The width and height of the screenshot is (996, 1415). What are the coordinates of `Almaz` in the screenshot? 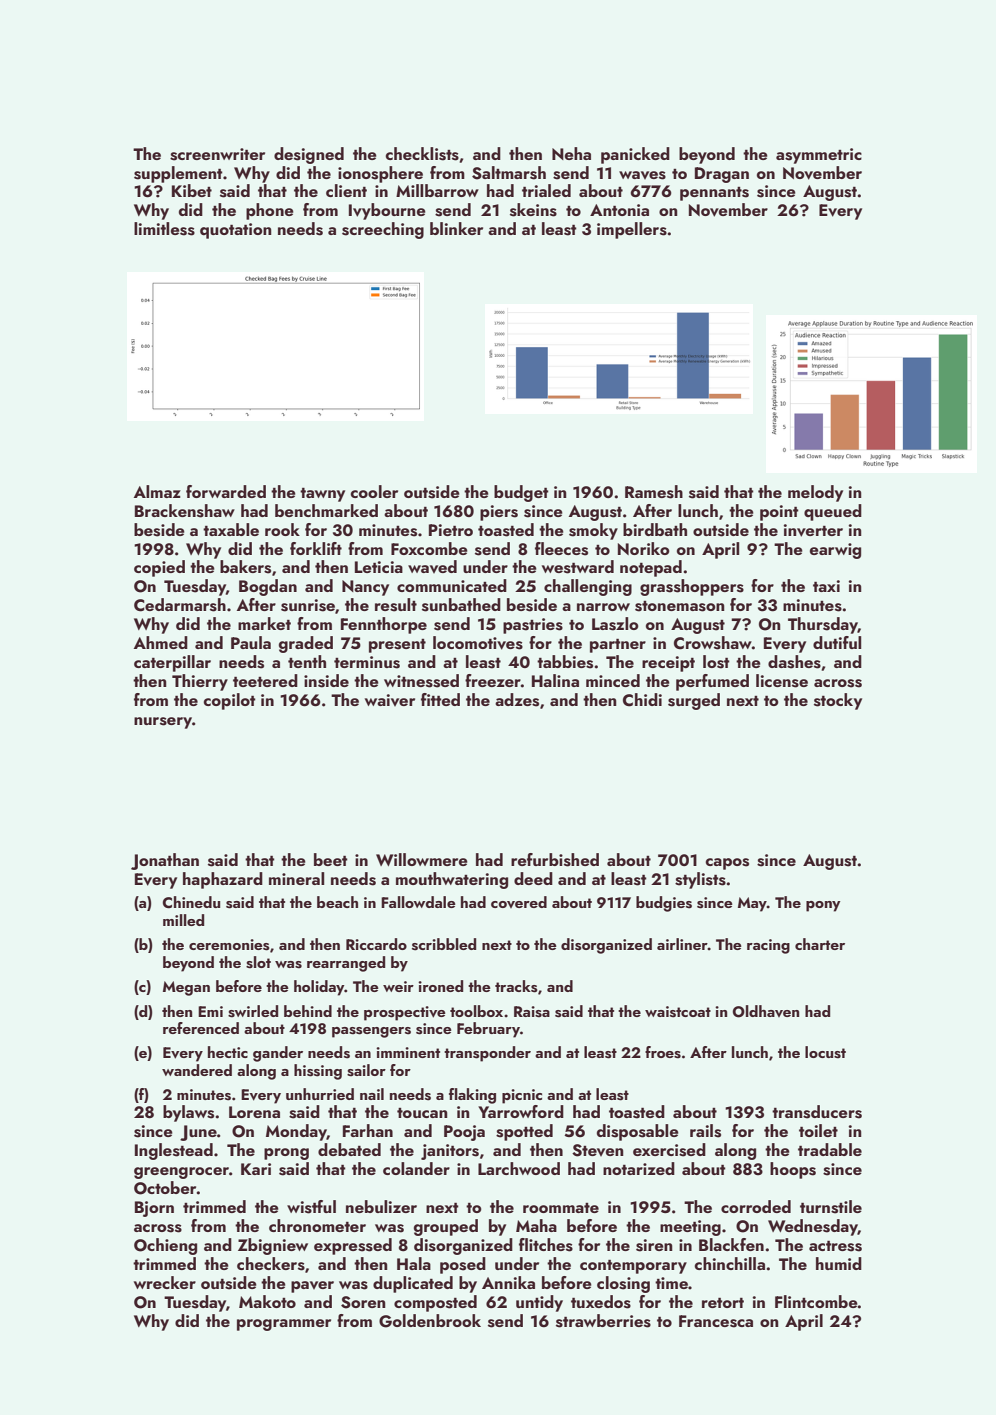 It's located at (157, 491).
